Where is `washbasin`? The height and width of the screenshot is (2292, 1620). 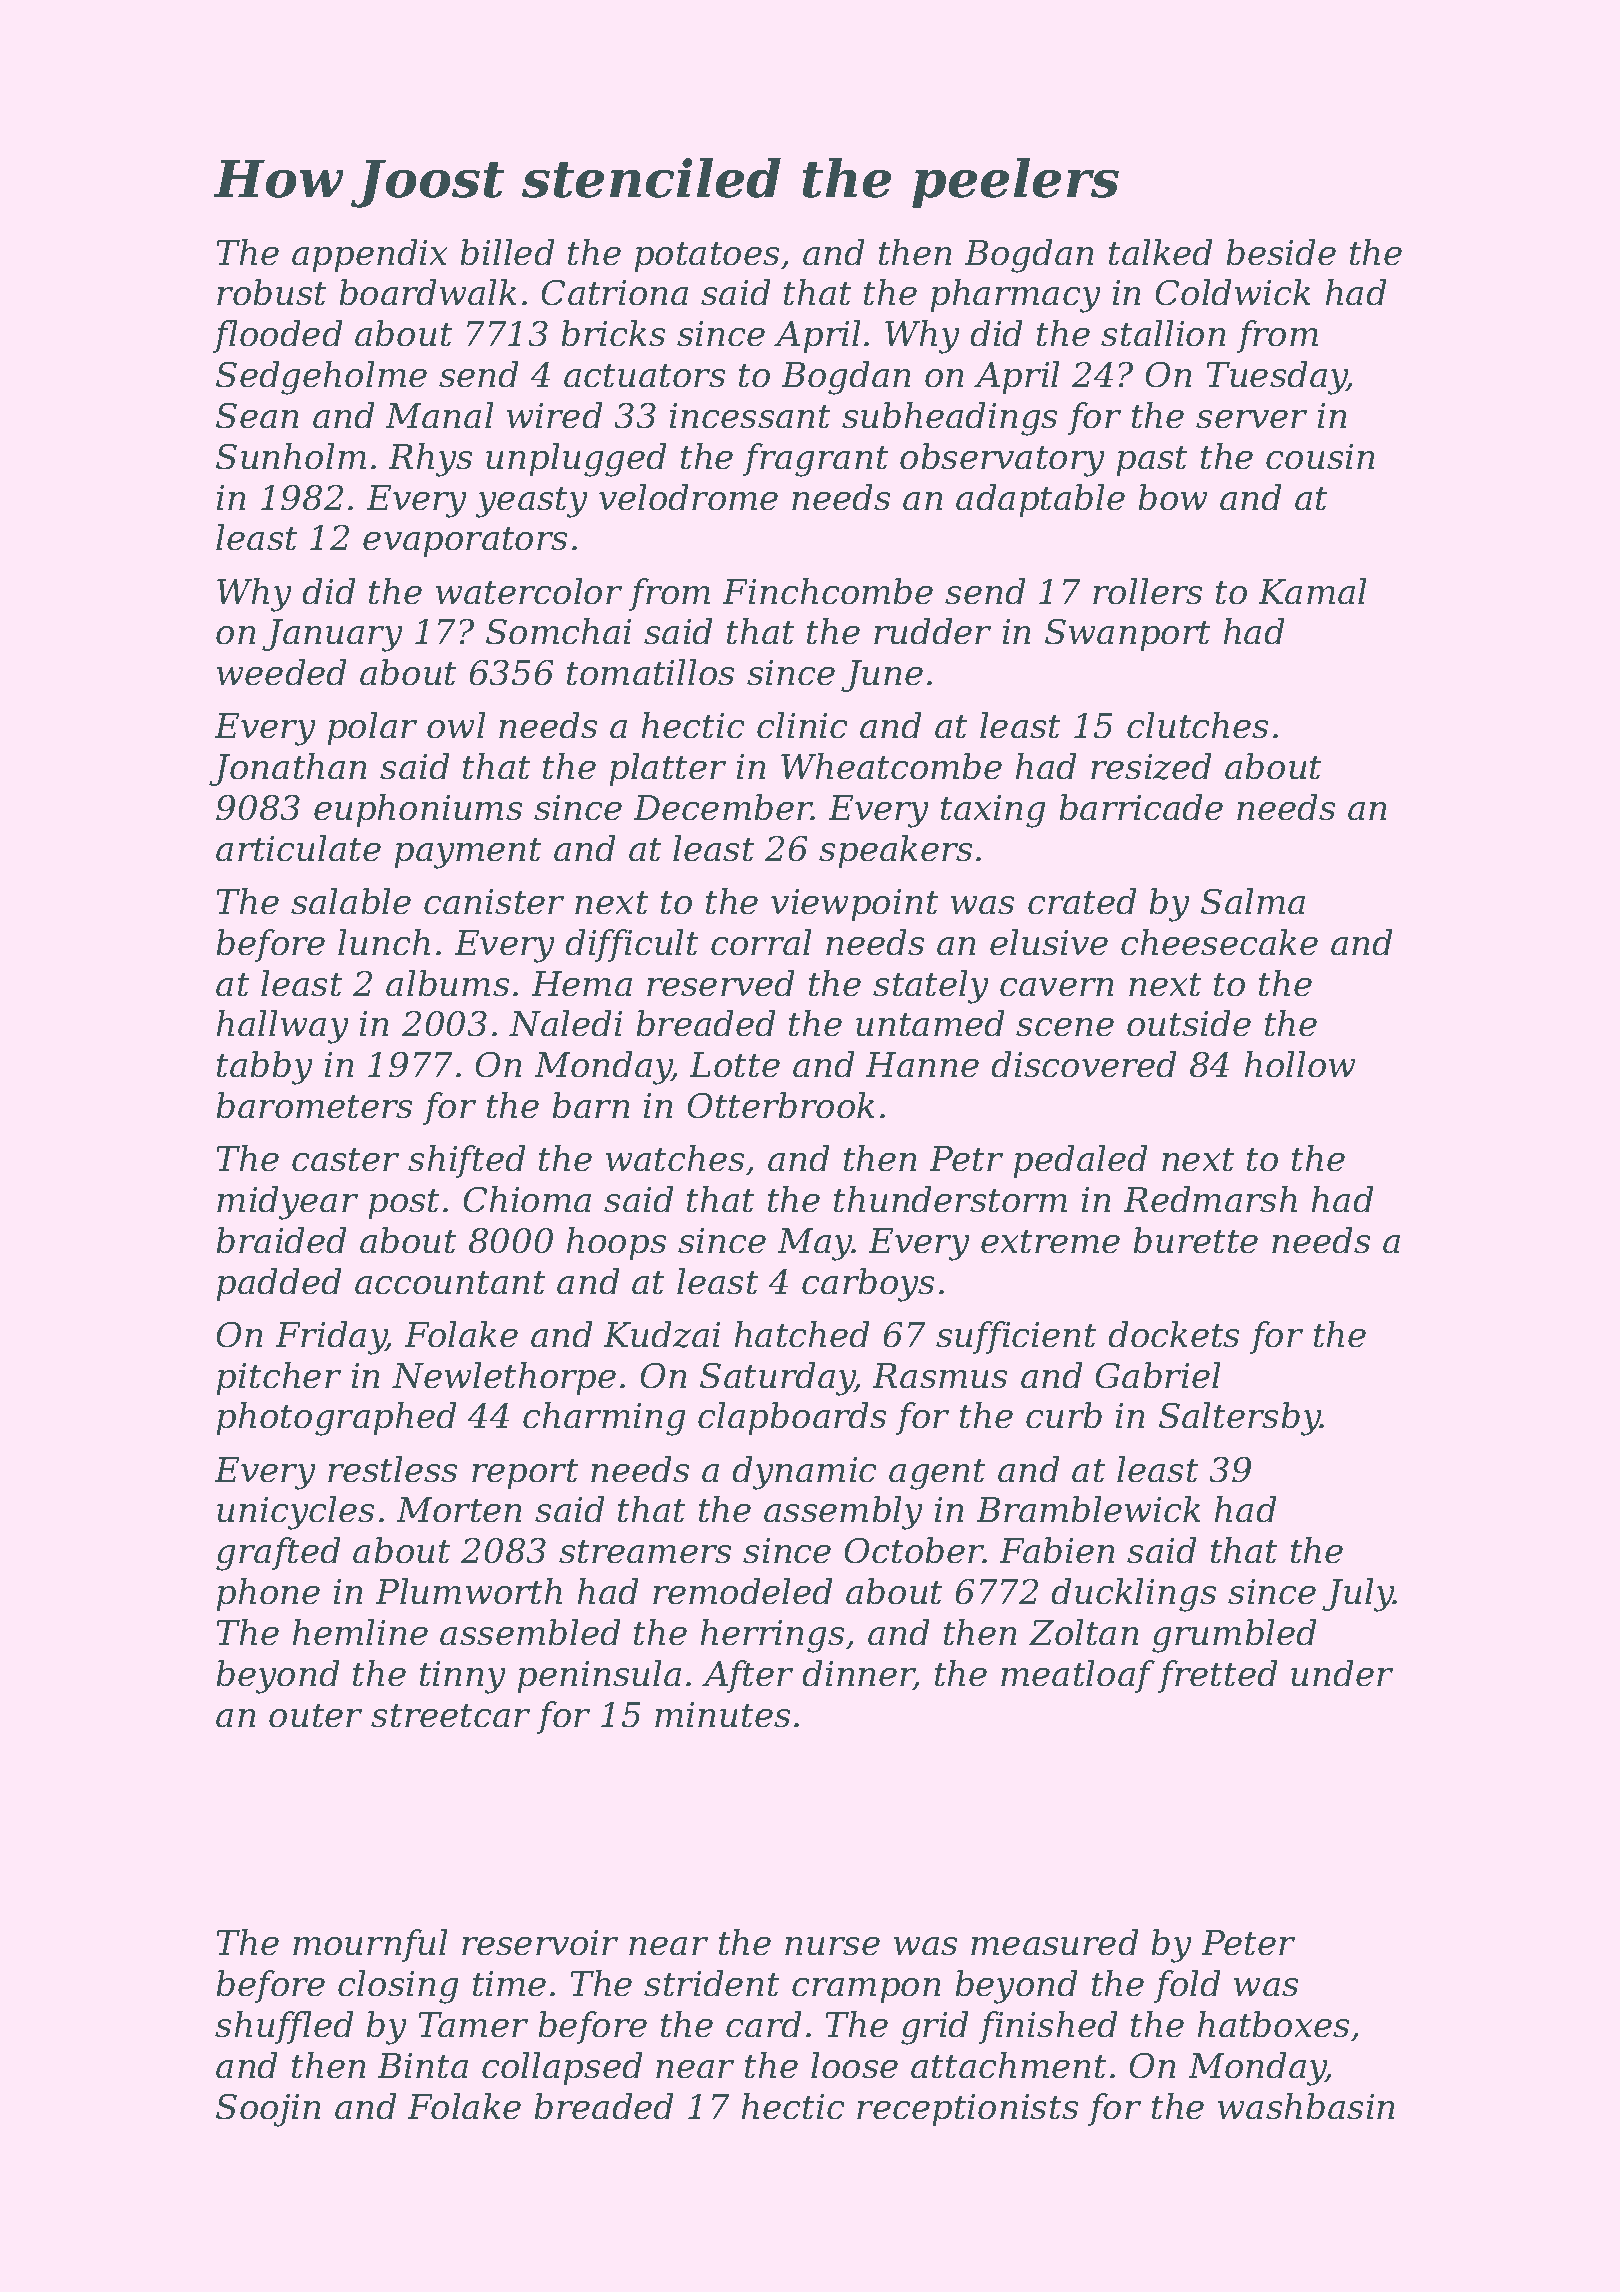 washbasin is located at coordinates (1306, 2106).
